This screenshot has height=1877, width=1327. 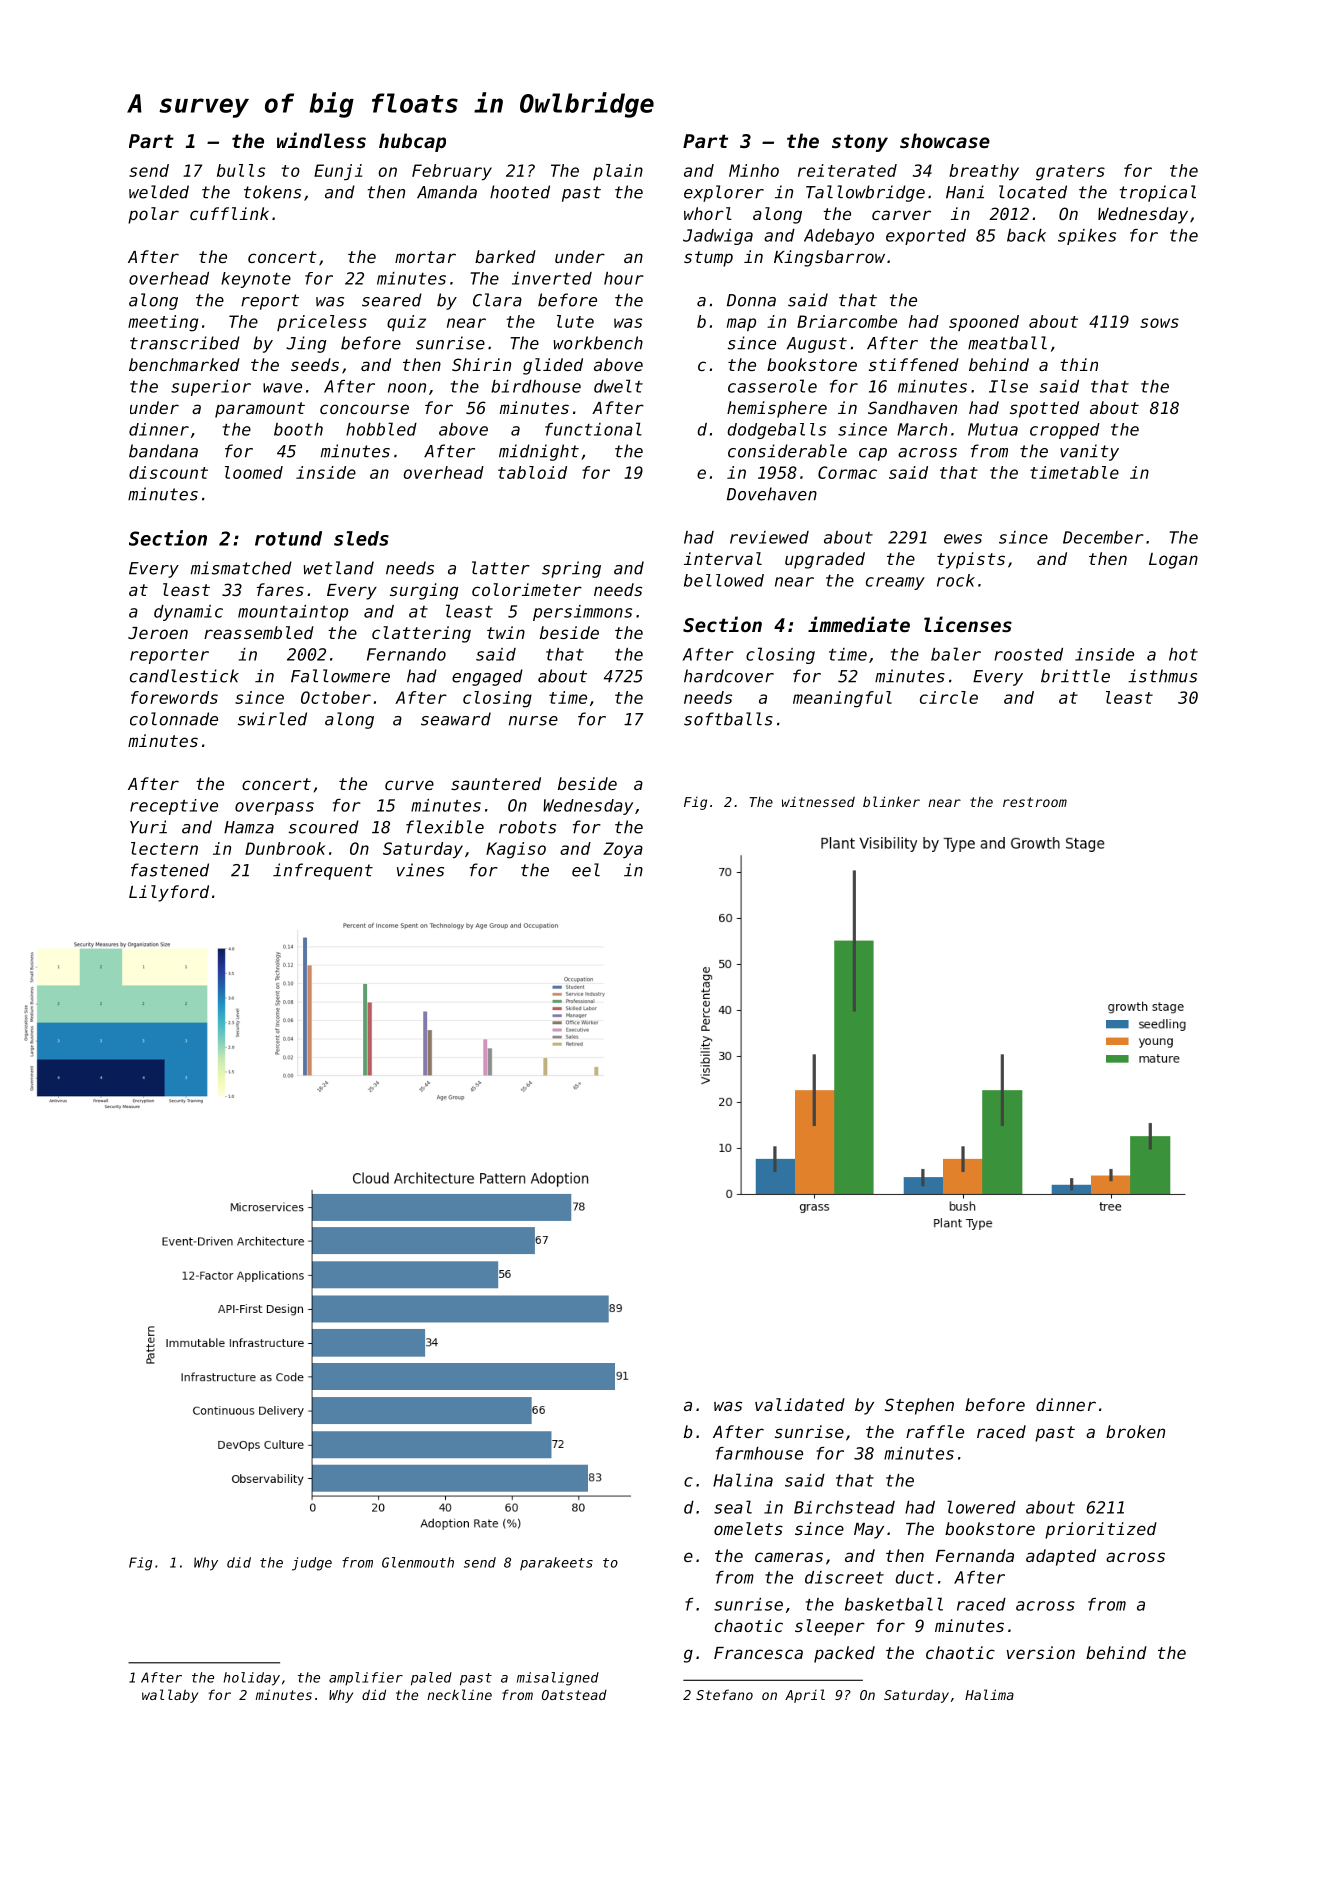 What do you see at coordinates (981, 1507) in the screenshot?
I see `lowered` at bounding box center [981, 1507].
